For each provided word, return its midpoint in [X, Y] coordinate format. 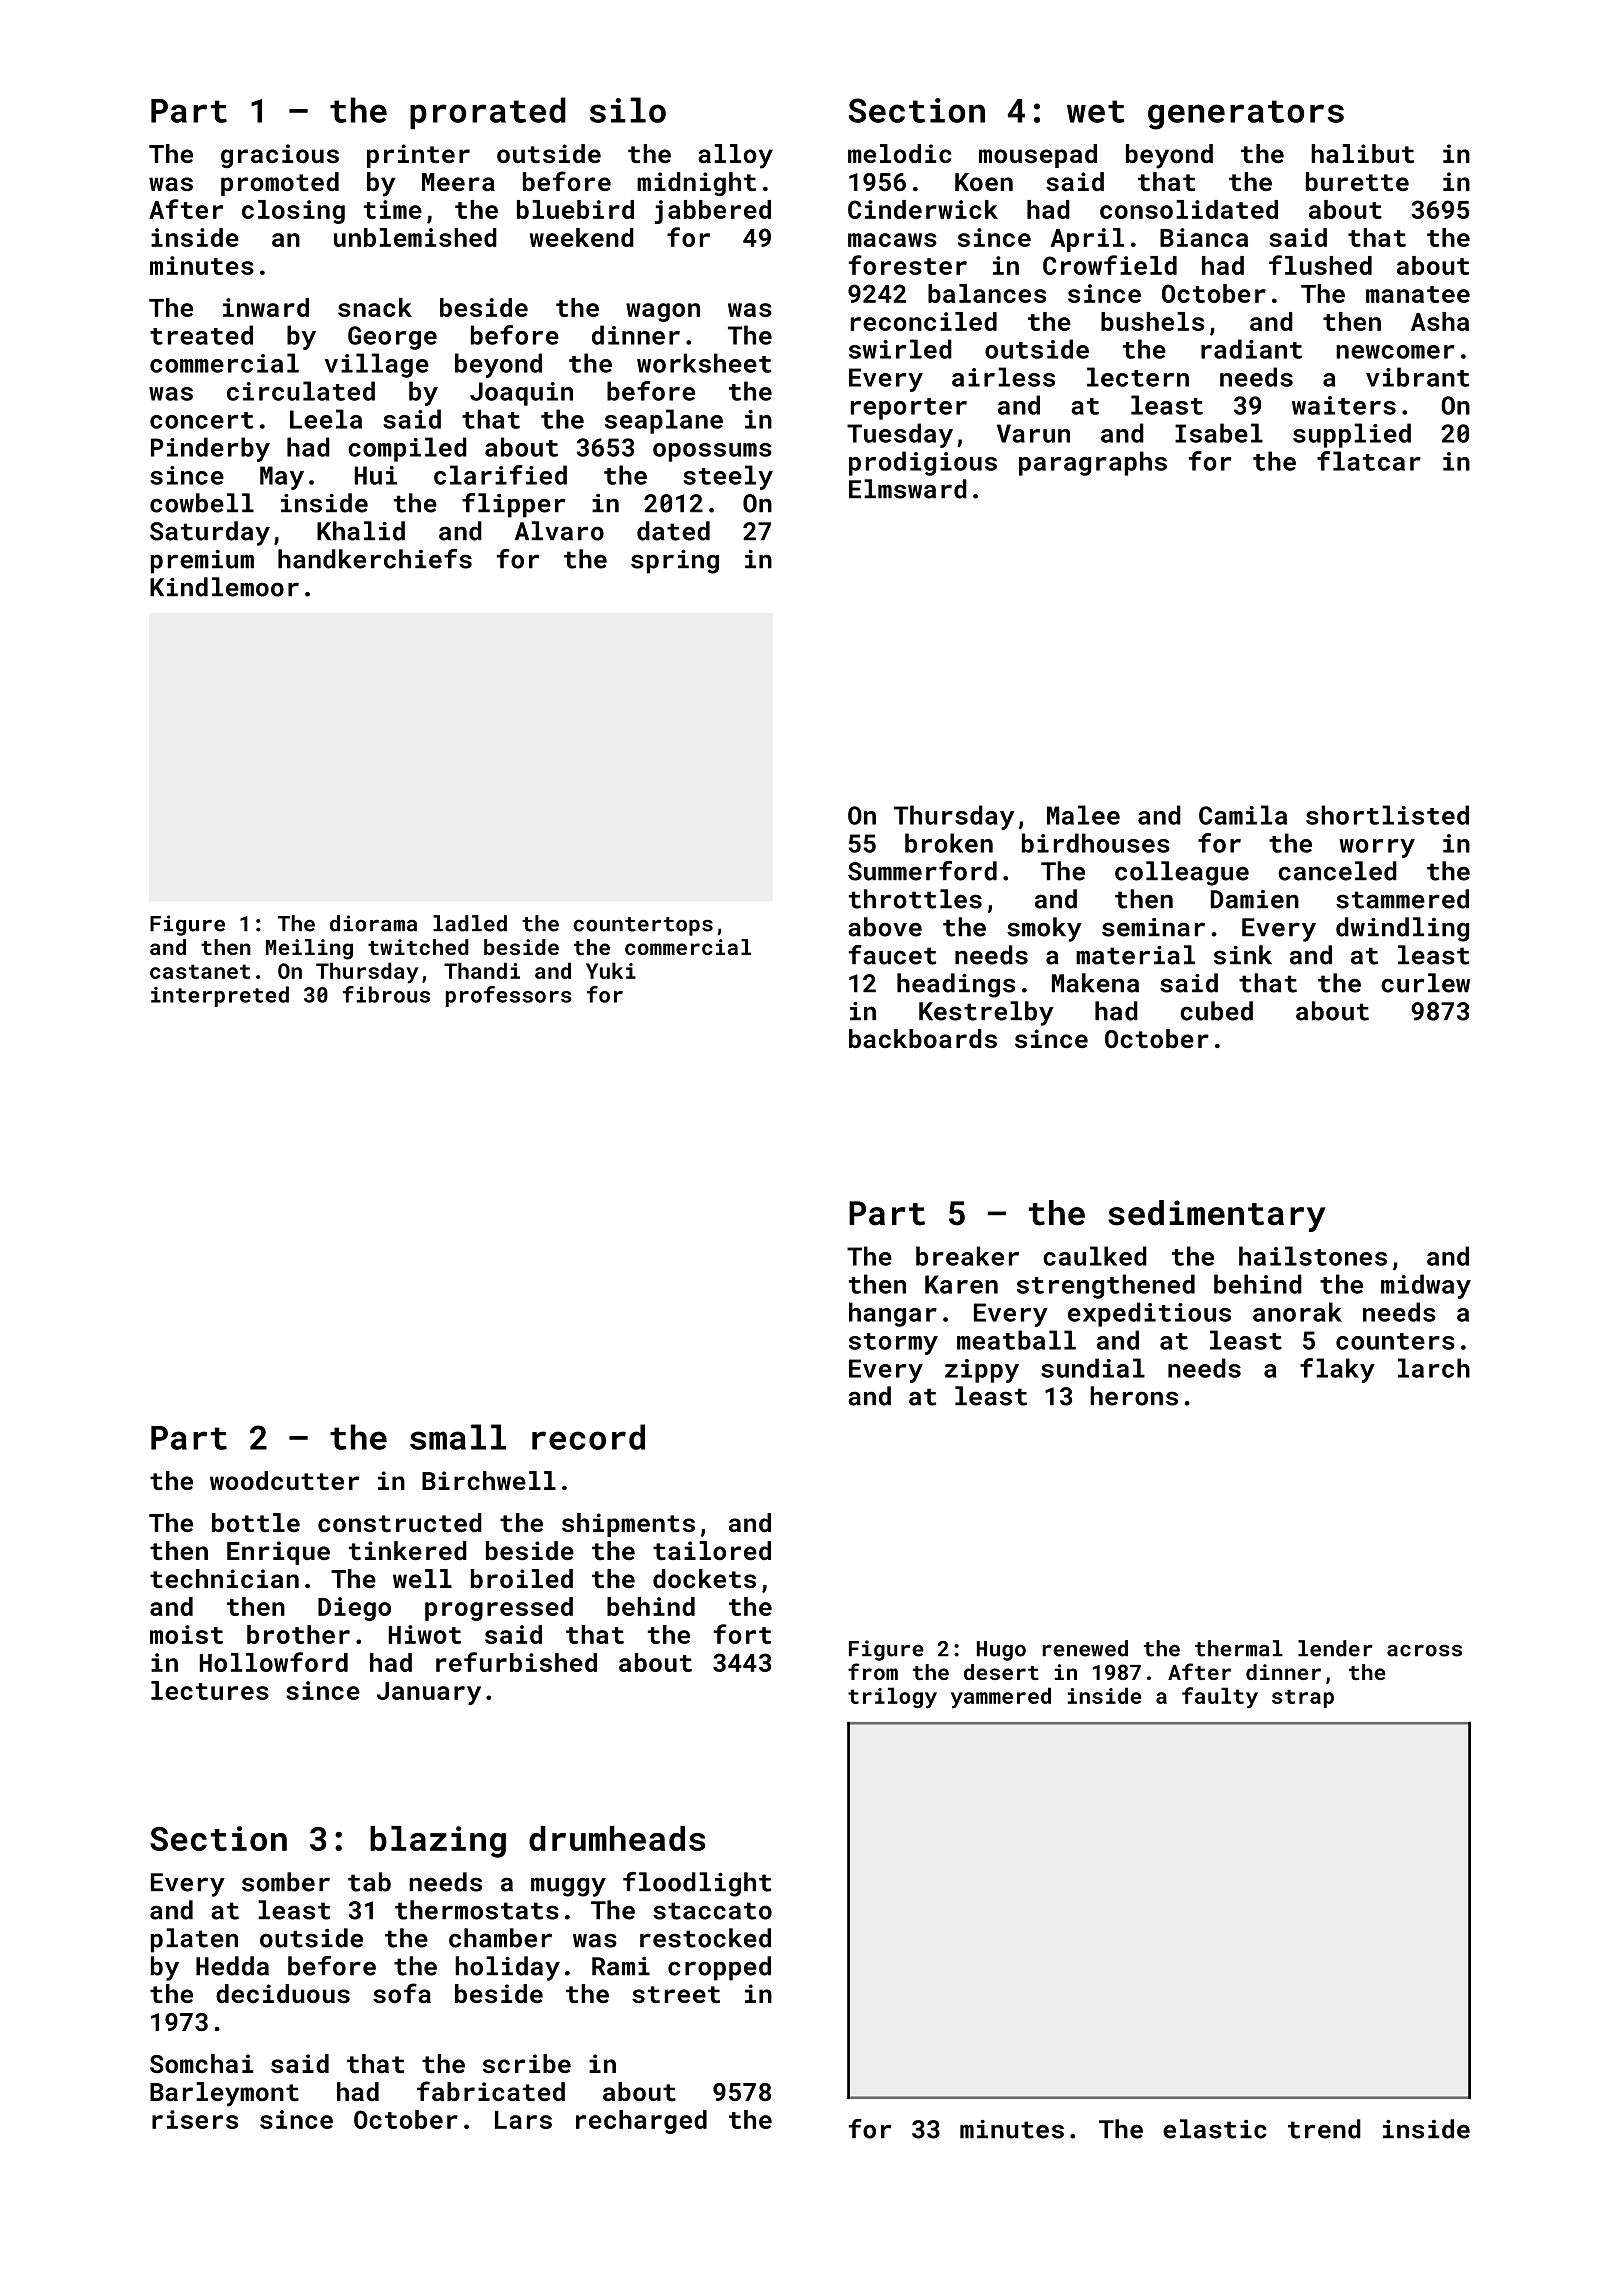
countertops [643, 926]
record [588, 1437]
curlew [1425, 983]
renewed [1085, 1648]
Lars [523, 2120]
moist [186, 1634]
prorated [488, 113]
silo [628, 110]
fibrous [386, 994]
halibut [1362, 153]
